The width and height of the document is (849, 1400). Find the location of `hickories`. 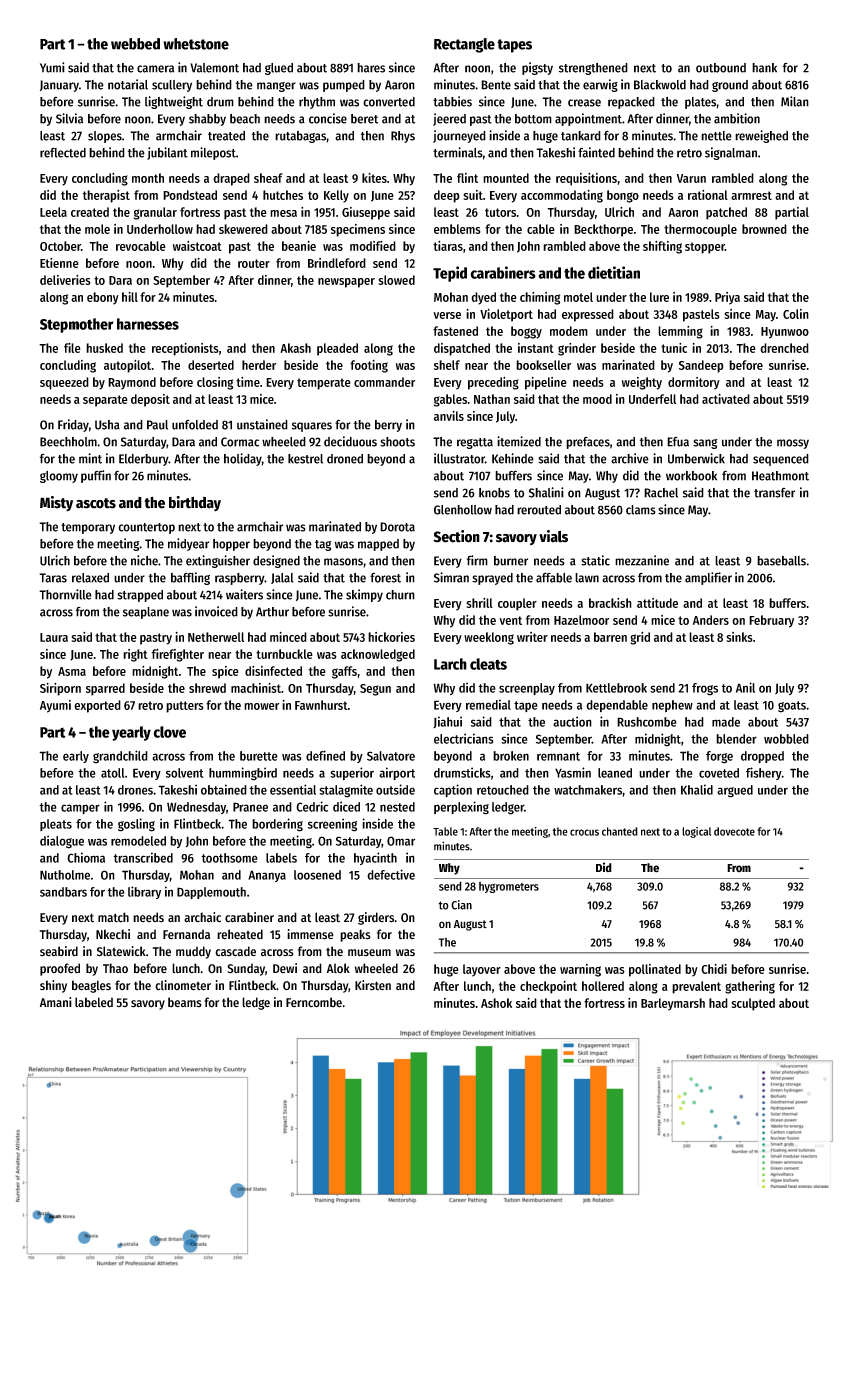

hickories is located at coordinates (391, 637).
